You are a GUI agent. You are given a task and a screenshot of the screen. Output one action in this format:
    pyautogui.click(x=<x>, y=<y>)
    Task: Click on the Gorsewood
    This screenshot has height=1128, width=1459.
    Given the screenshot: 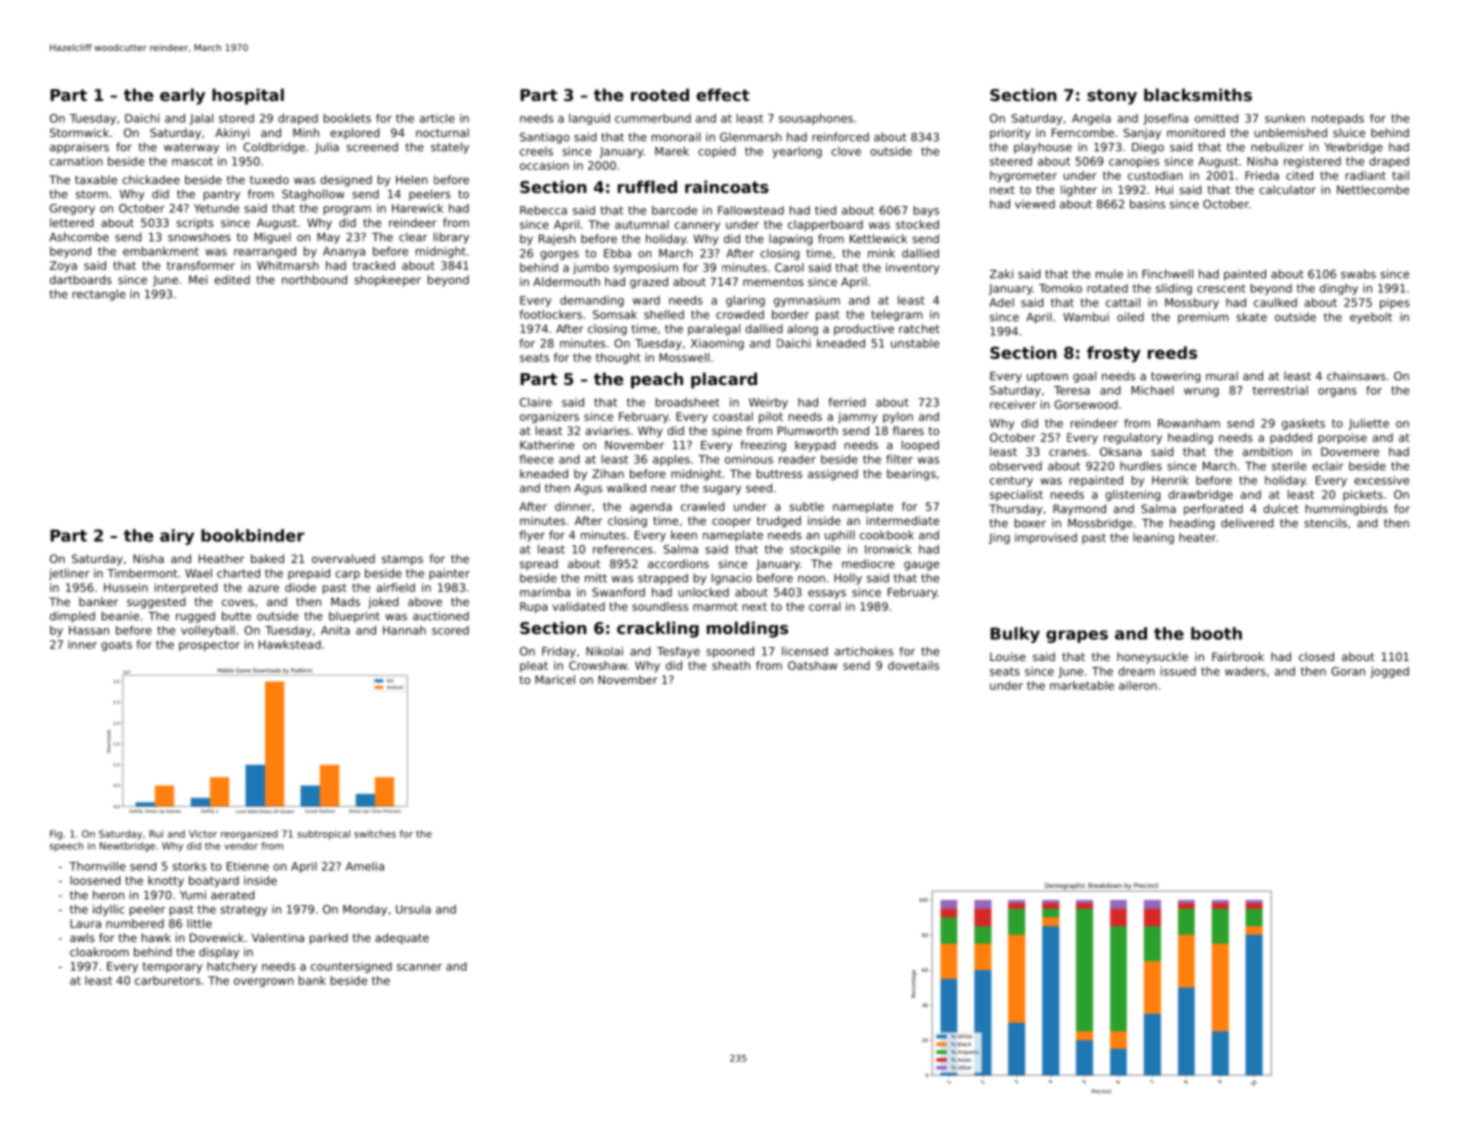 What is the action you would take?
    pyautogui.click(x=1086, y=404)
